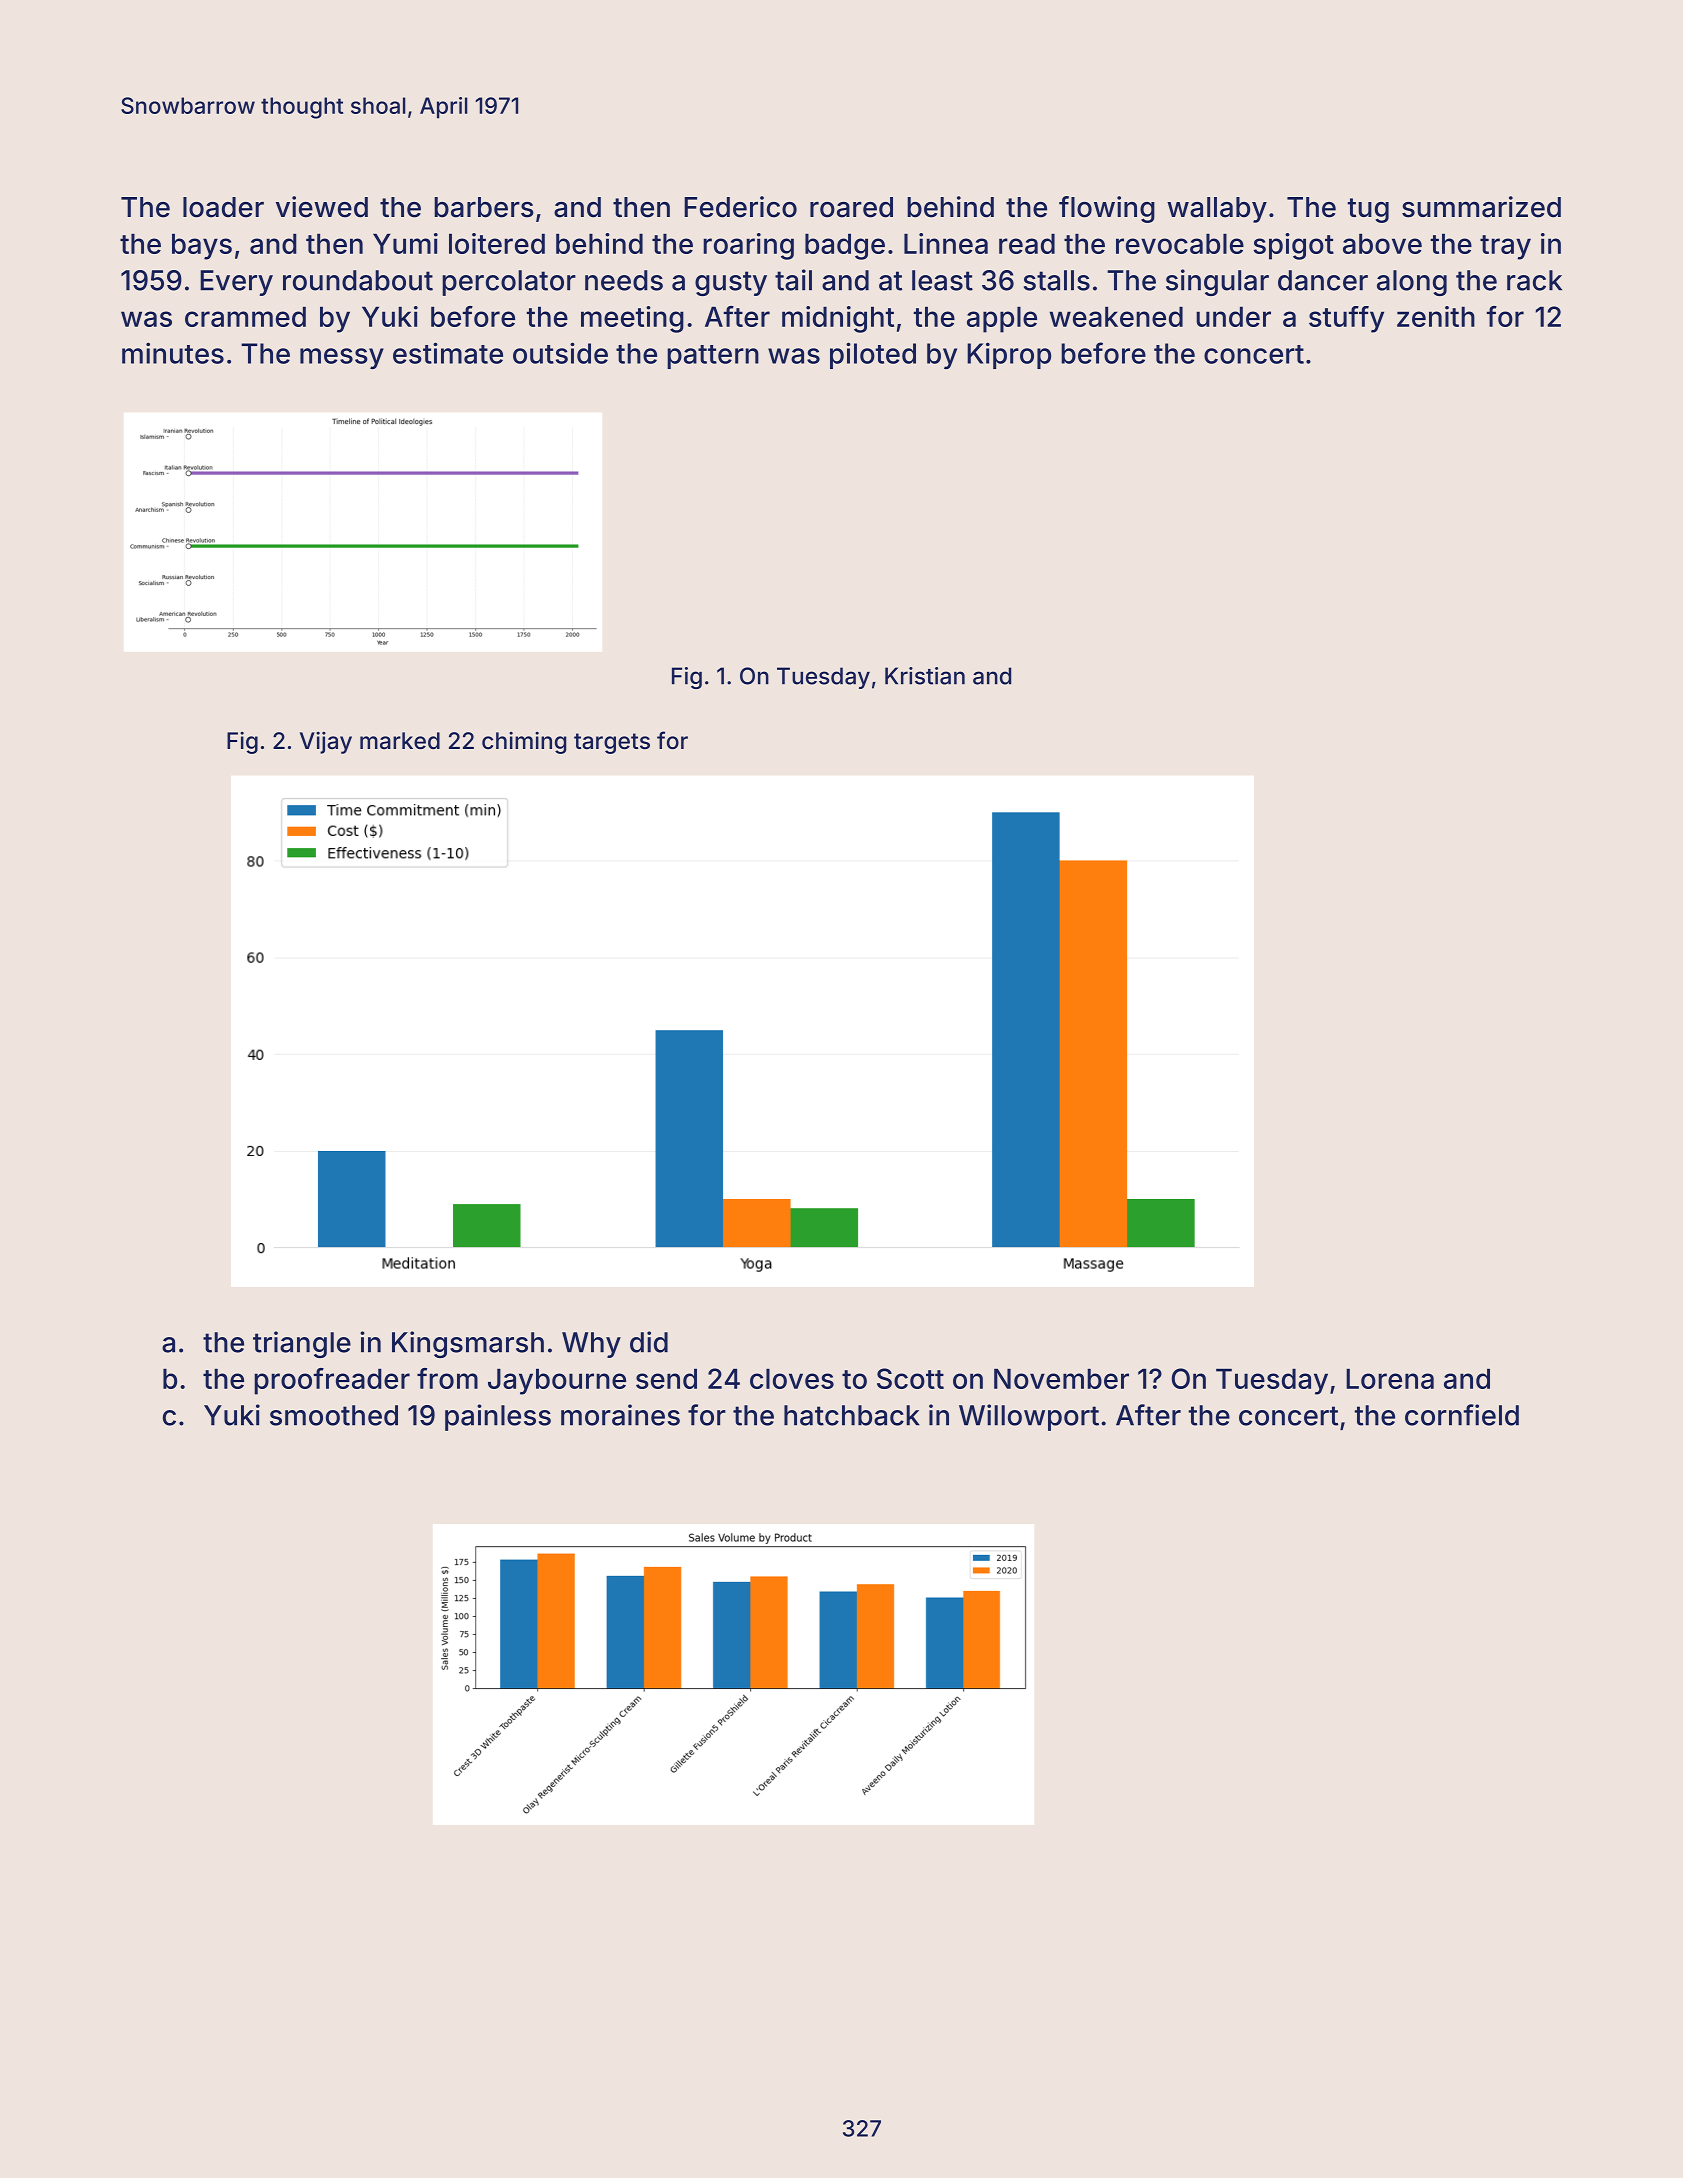 The image size is (1683, 2178). What do you see at coordinates (946, 243) in the image?
I see `Linnea` at bounding box center [946, 243].
